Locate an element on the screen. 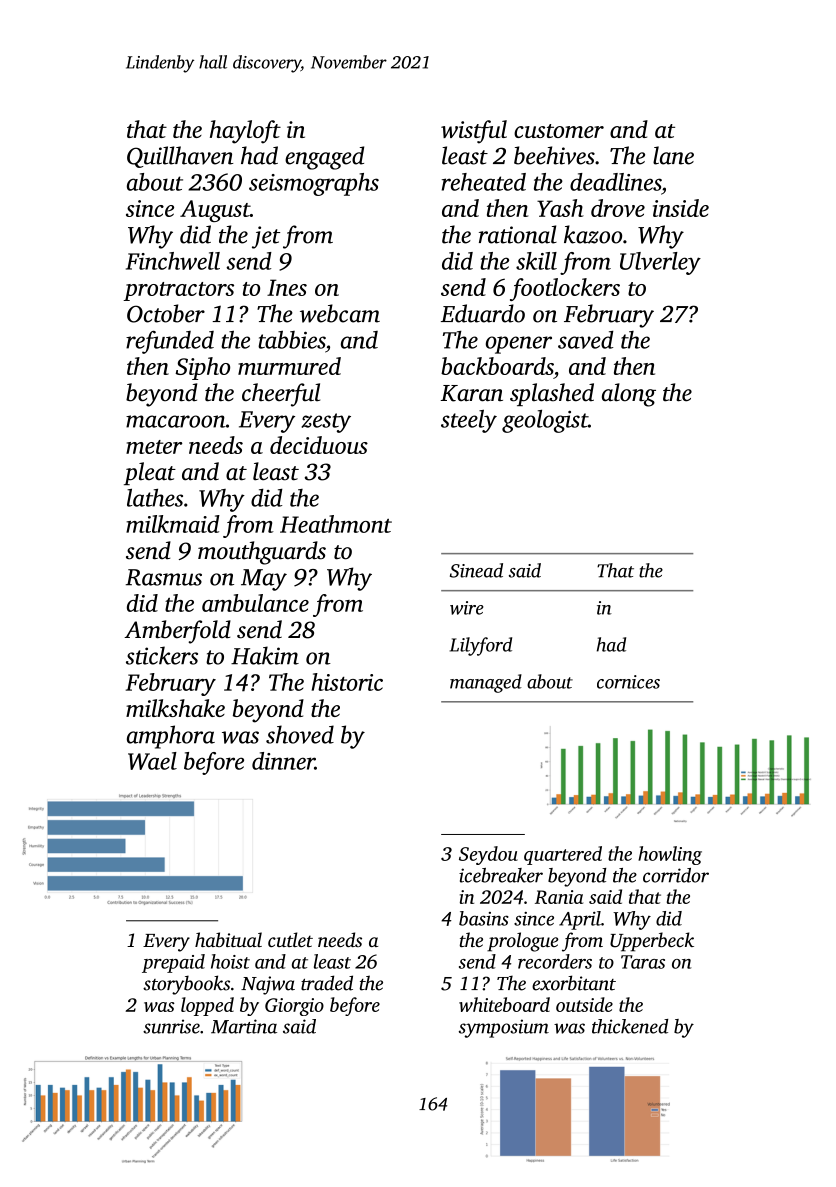 The height and width of the screenshot is (1187, 836). milkshake is located at coordinates (175, 708).
